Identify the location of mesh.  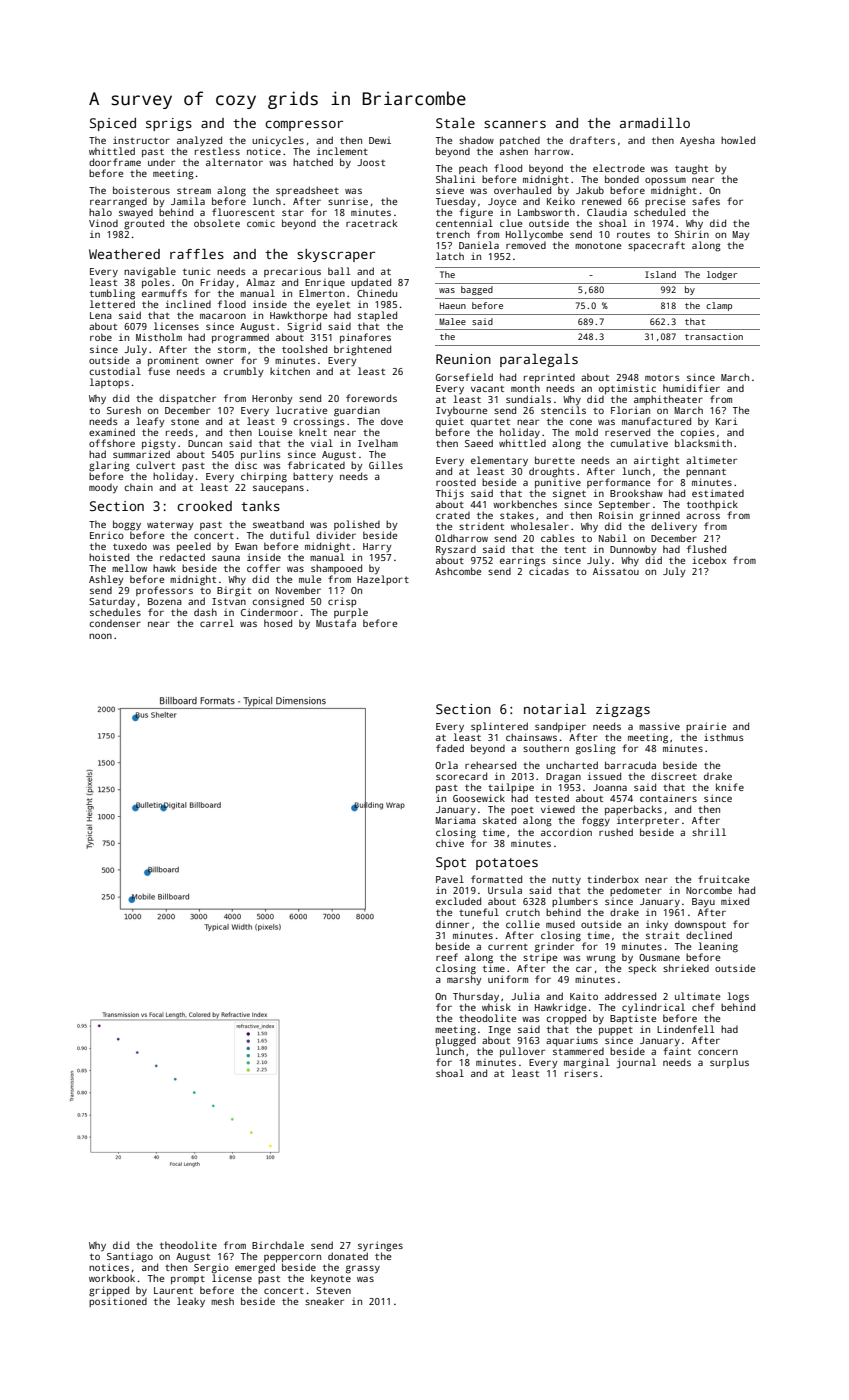
(222, 1301).
